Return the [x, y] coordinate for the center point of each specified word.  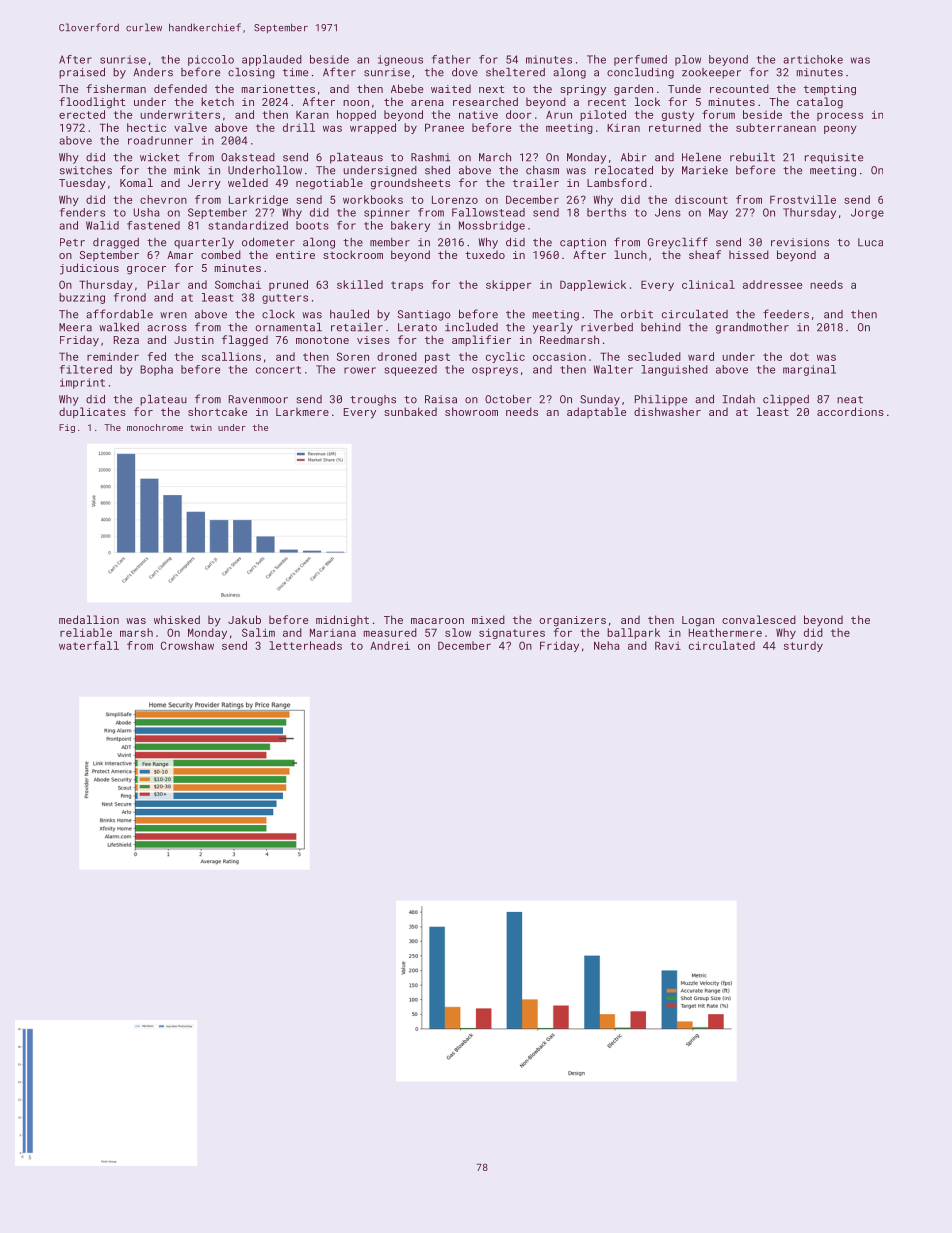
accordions [850, 411]
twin [201, 427]
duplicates [92, 412]
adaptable [596, 412]
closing [251, 73]
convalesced [759, 619]
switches [86, 170]
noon [356, 103]
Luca [870, 242]
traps [407, 286]
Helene [701, 157]
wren [173, 315]
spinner [387, 213]
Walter [613, 369]
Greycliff [678, 243]
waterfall [89, 645]
